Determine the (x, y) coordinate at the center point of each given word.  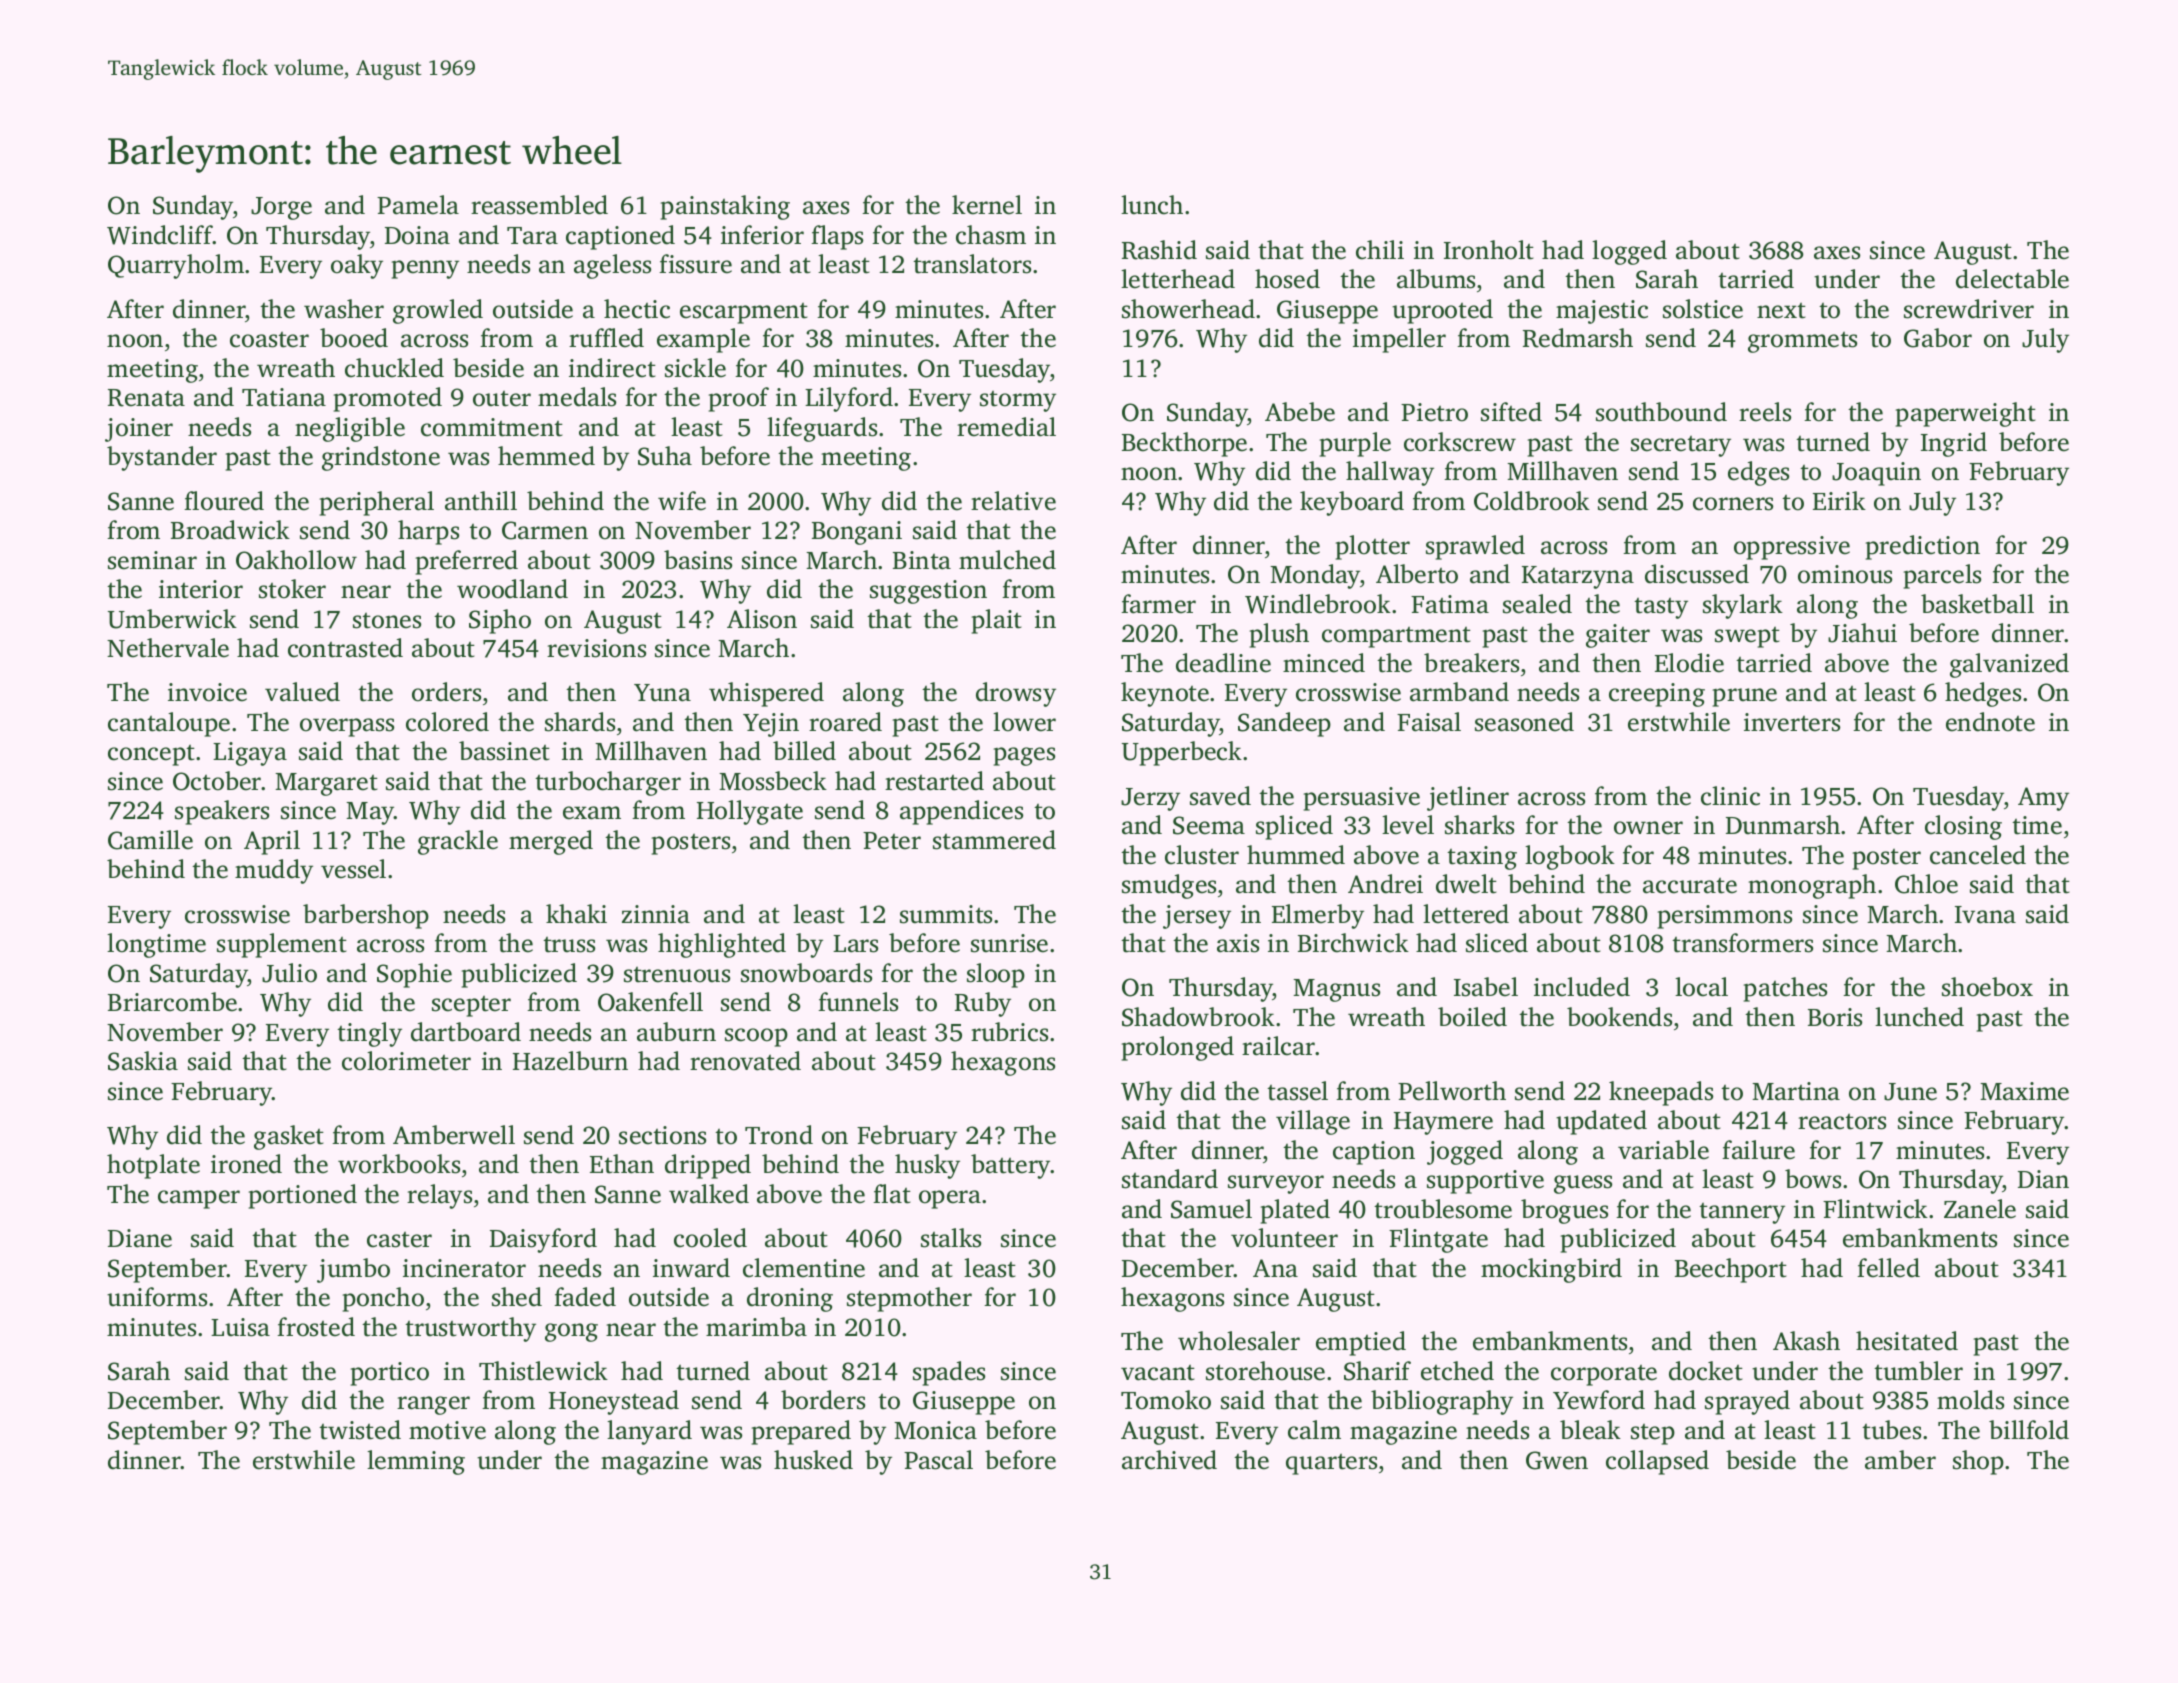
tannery (1742, 1213)
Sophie (414, 975)
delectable (2012, 279)
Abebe (1300, 412)
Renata (146, 398)
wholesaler (1239, 1341)
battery (1011, 1166)
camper (199, 1199)
